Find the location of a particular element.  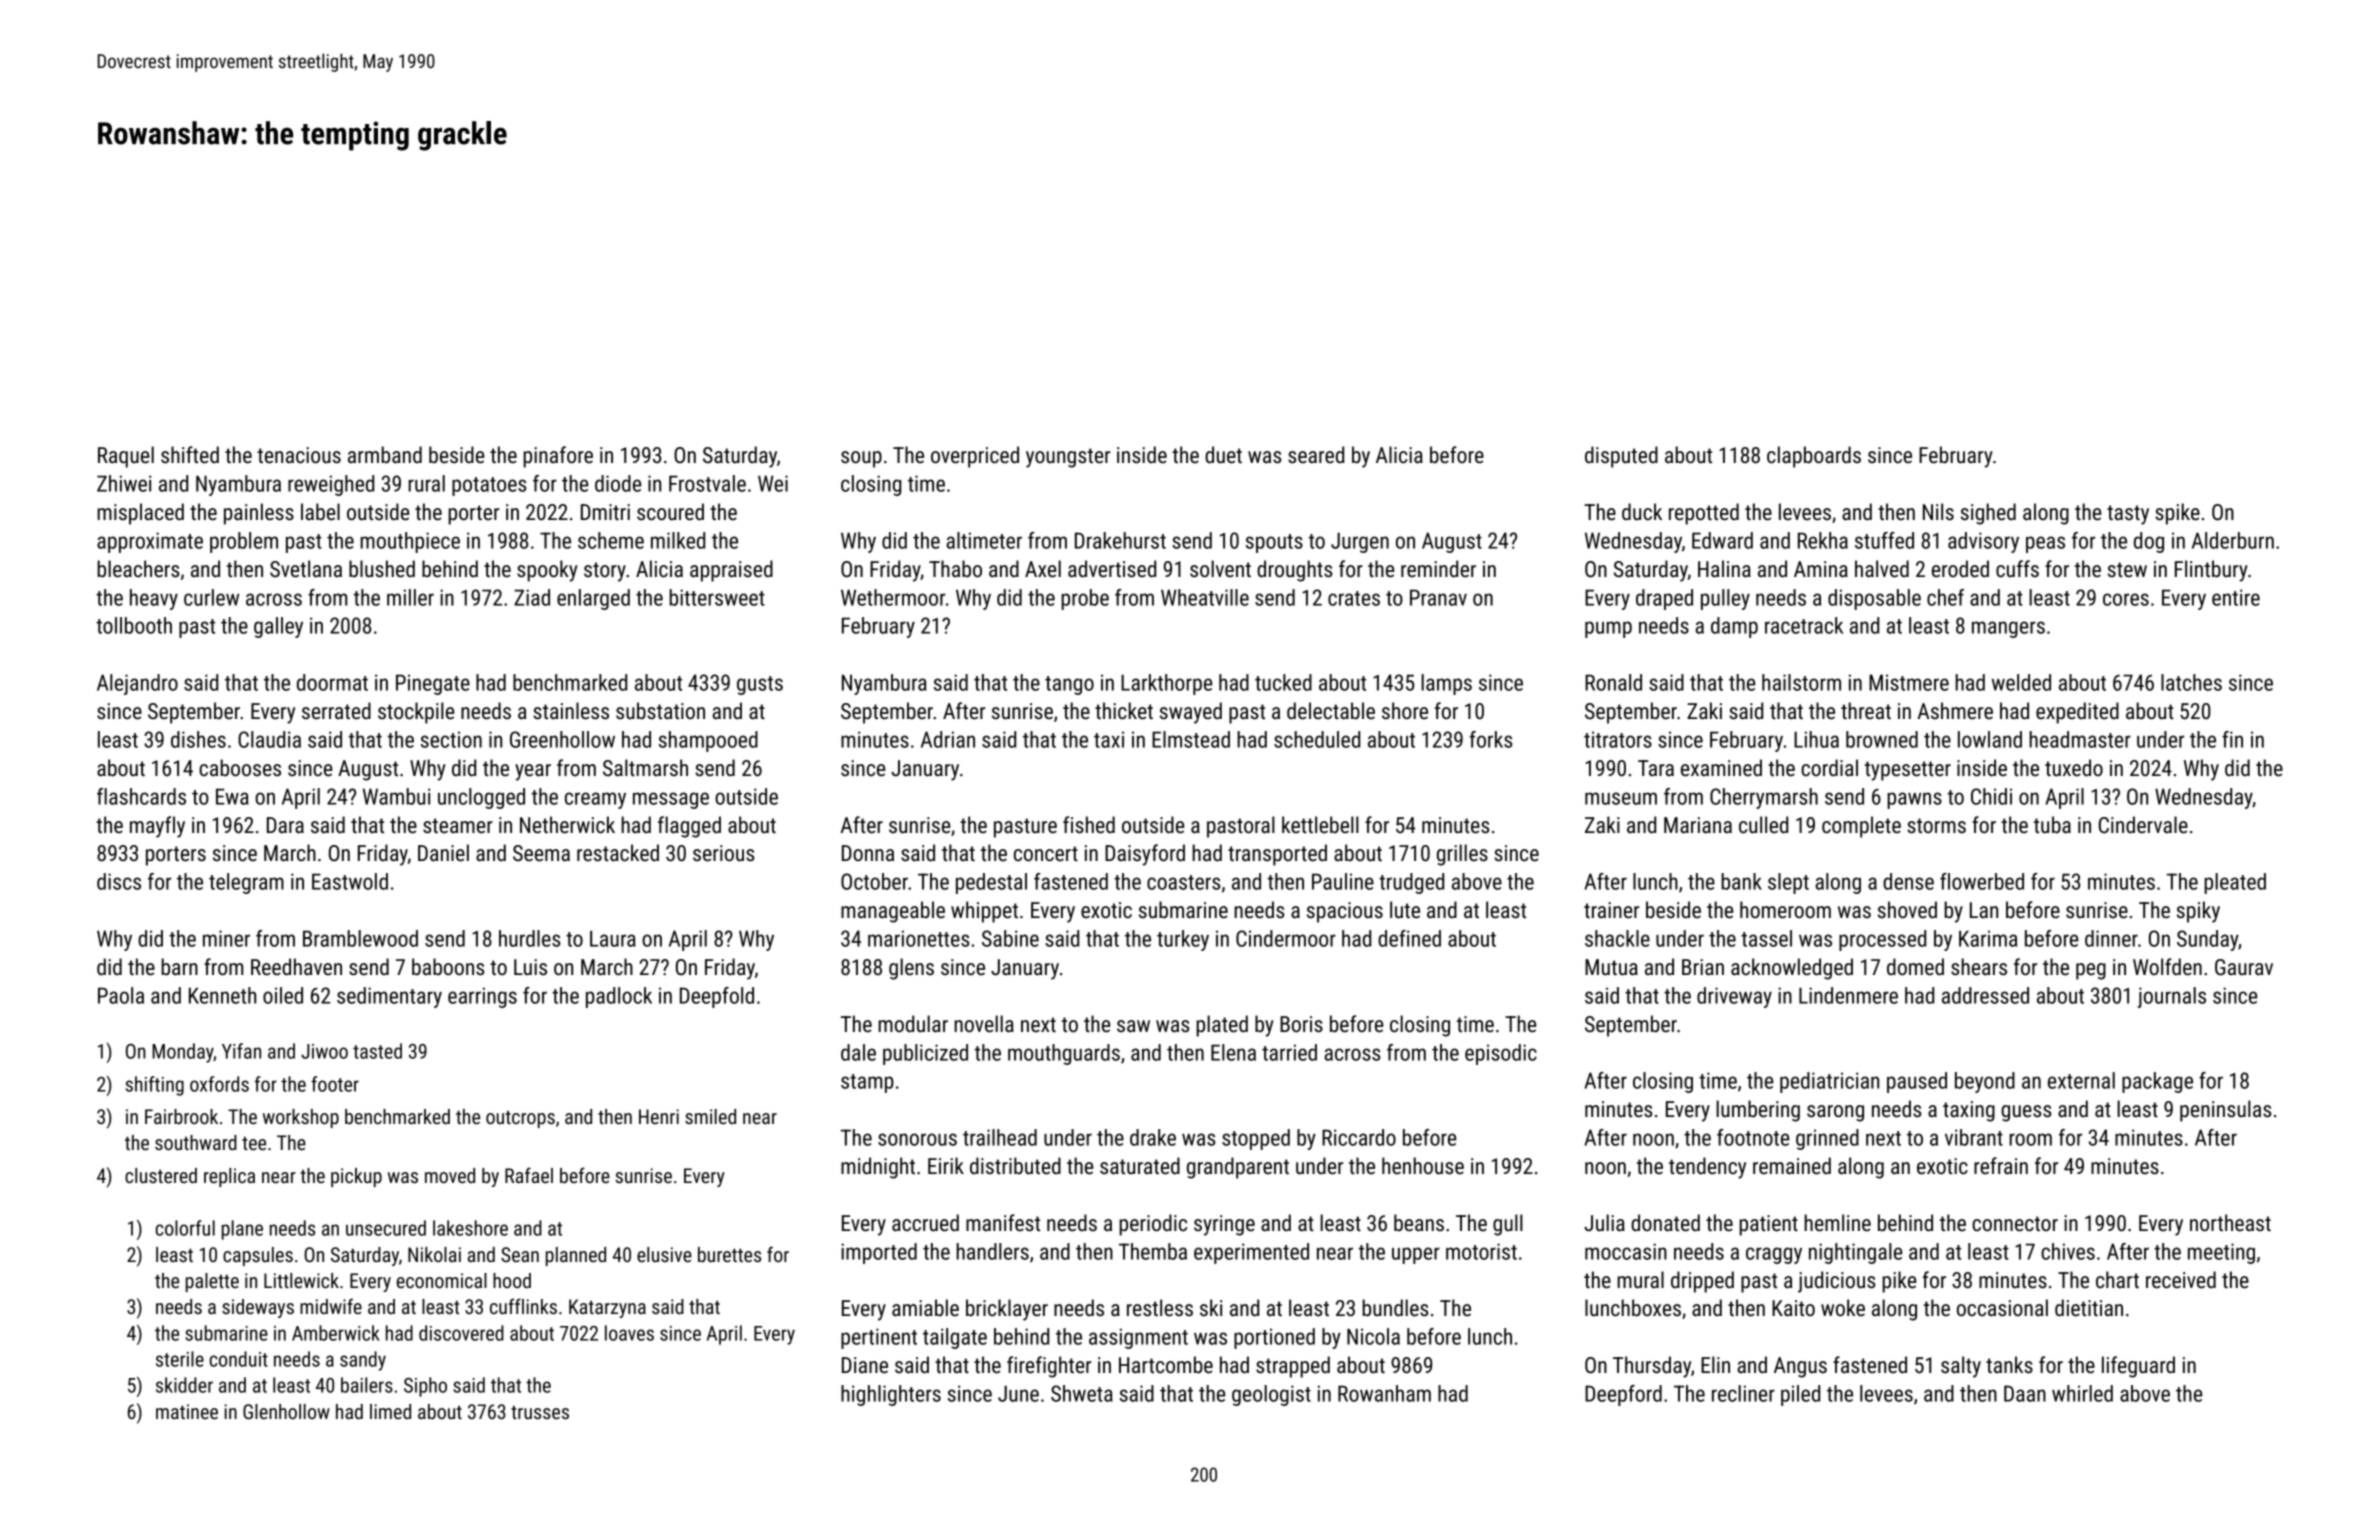

Cindervale is located at coordinates (2143, 825).
